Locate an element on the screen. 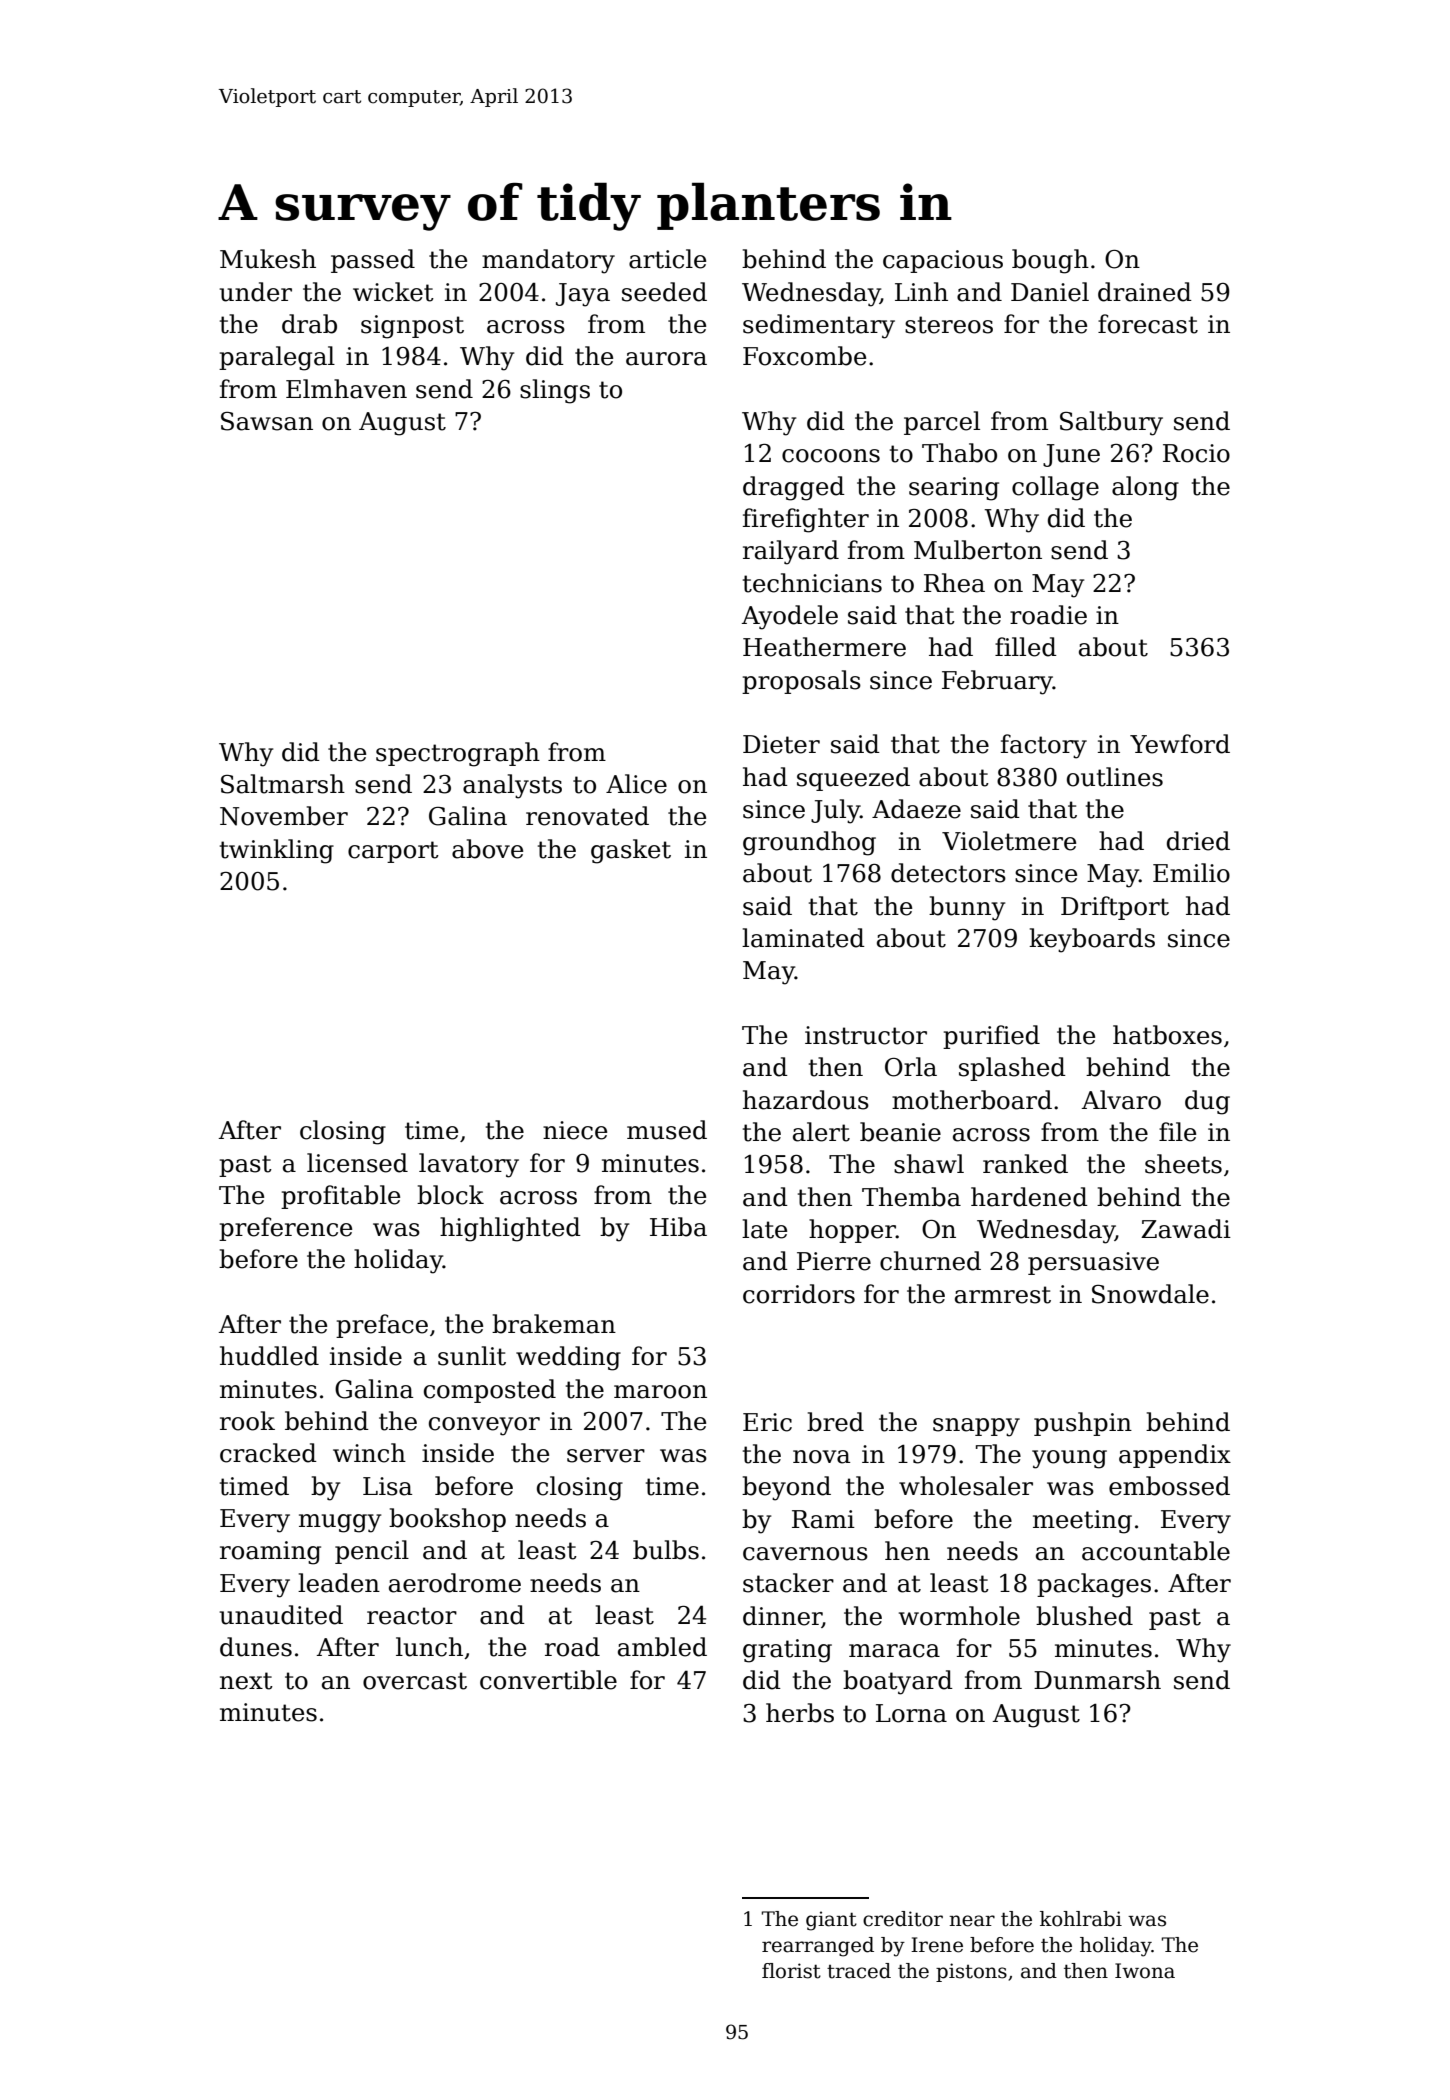  spectrograph is located at coordinates (458, 754).
